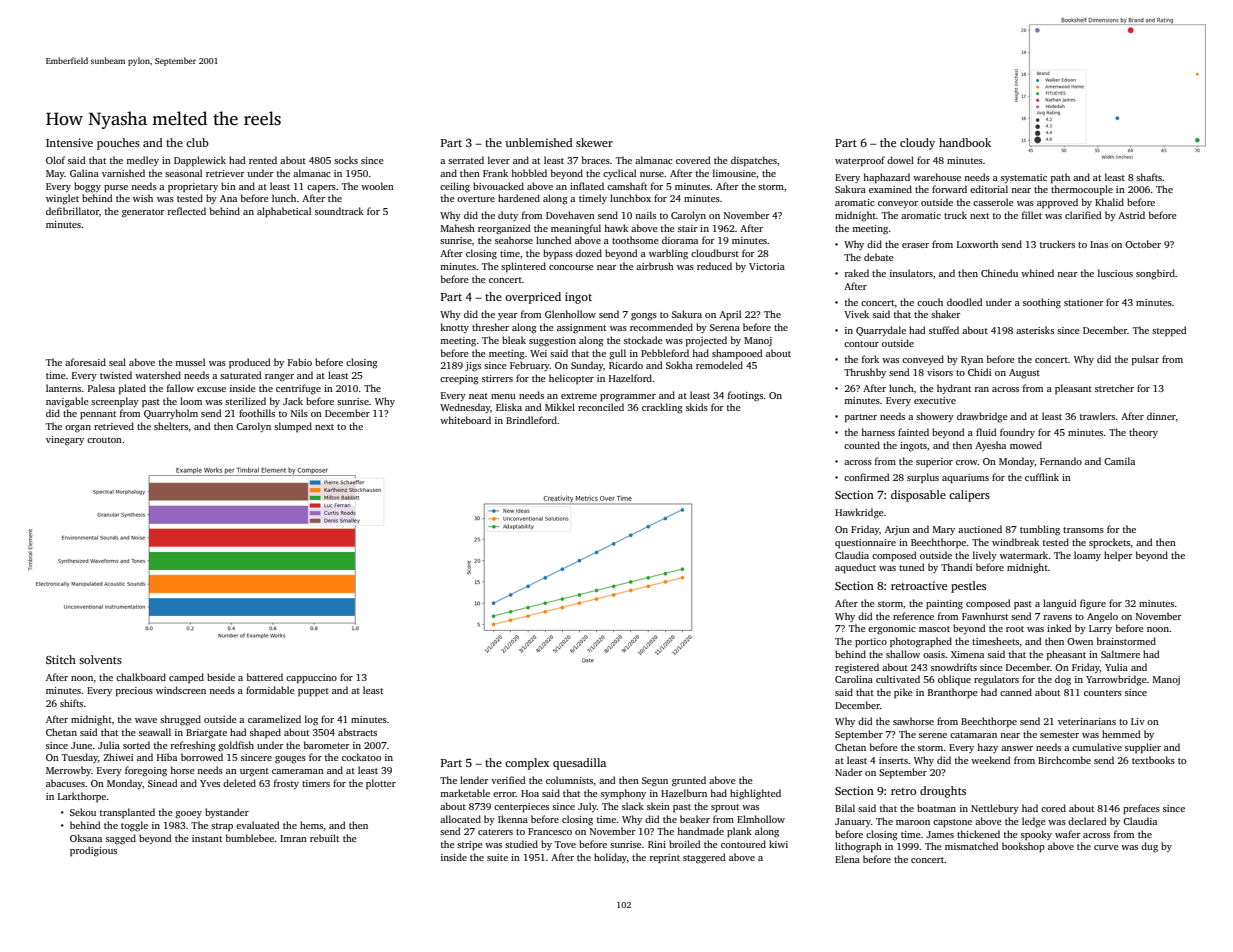 The image size is (1233, 952). Describe the element at coordinates (299, 413) in the page. I see `Nils` at that location.
